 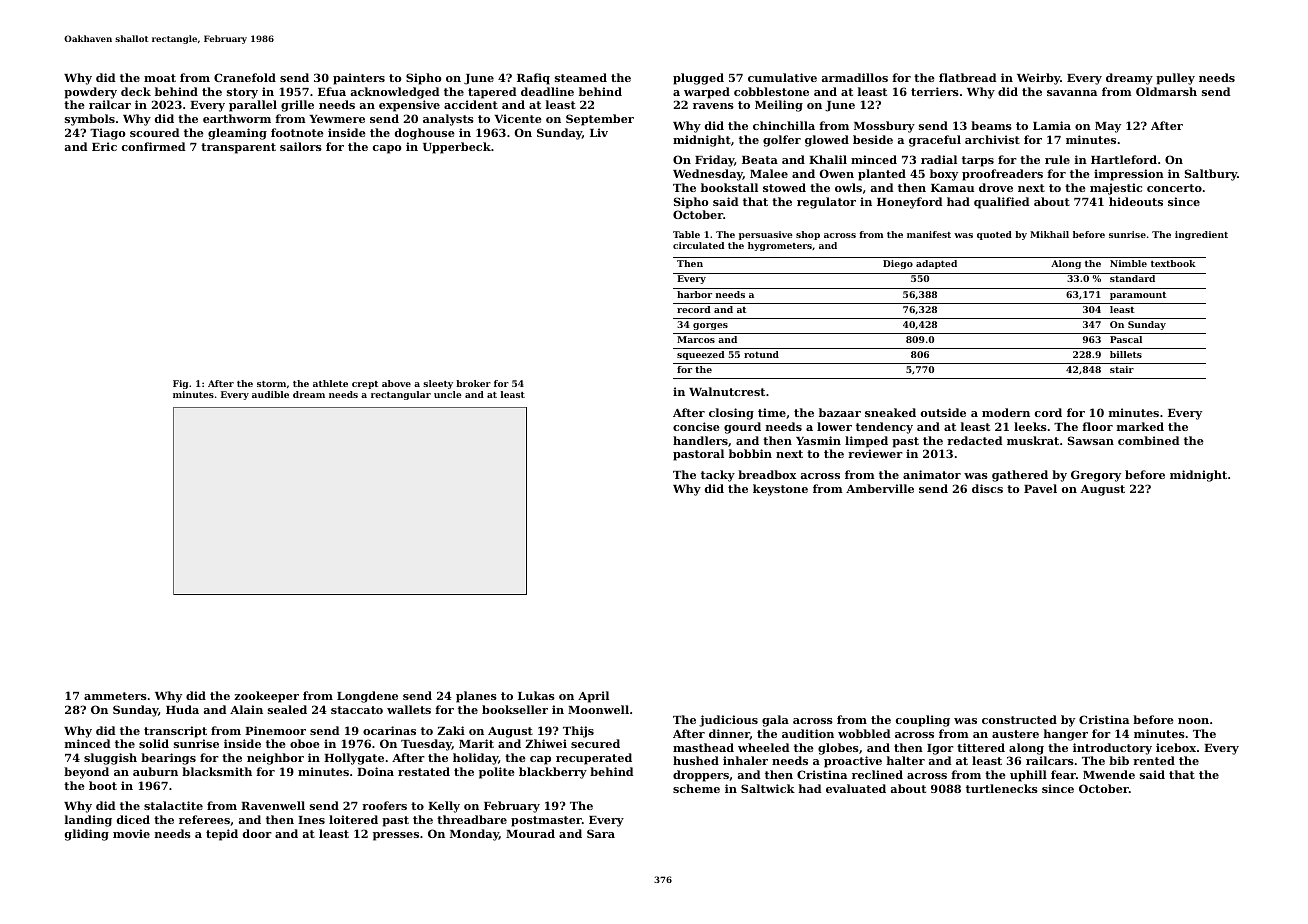 What do you see at coordinates (771, 91) in the document?
I see `cobblestone` at bounding box center [771, 91].
